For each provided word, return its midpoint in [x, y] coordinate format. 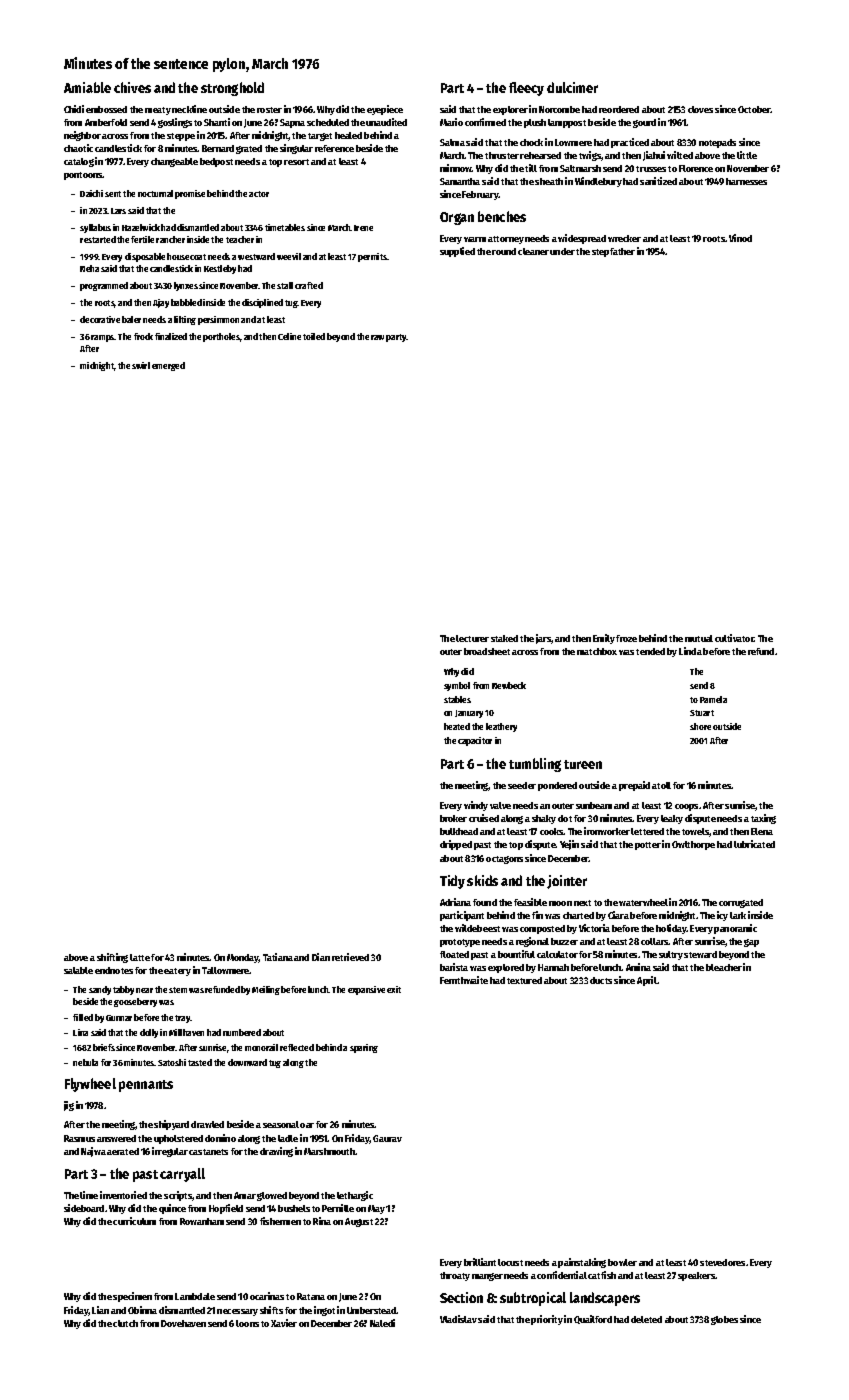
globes [724, 1320]
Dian [321, 957]
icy [722, 916]
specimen [132, 1297]
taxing [763, 819]
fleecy [526, 89]
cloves [700, 109]
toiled [314, 336]
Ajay [161, 303]
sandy [100, 990]
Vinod [740, 238]
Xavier [284, 1323]
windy [476, 806]
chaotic [78, 148]
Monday [243, 958]
